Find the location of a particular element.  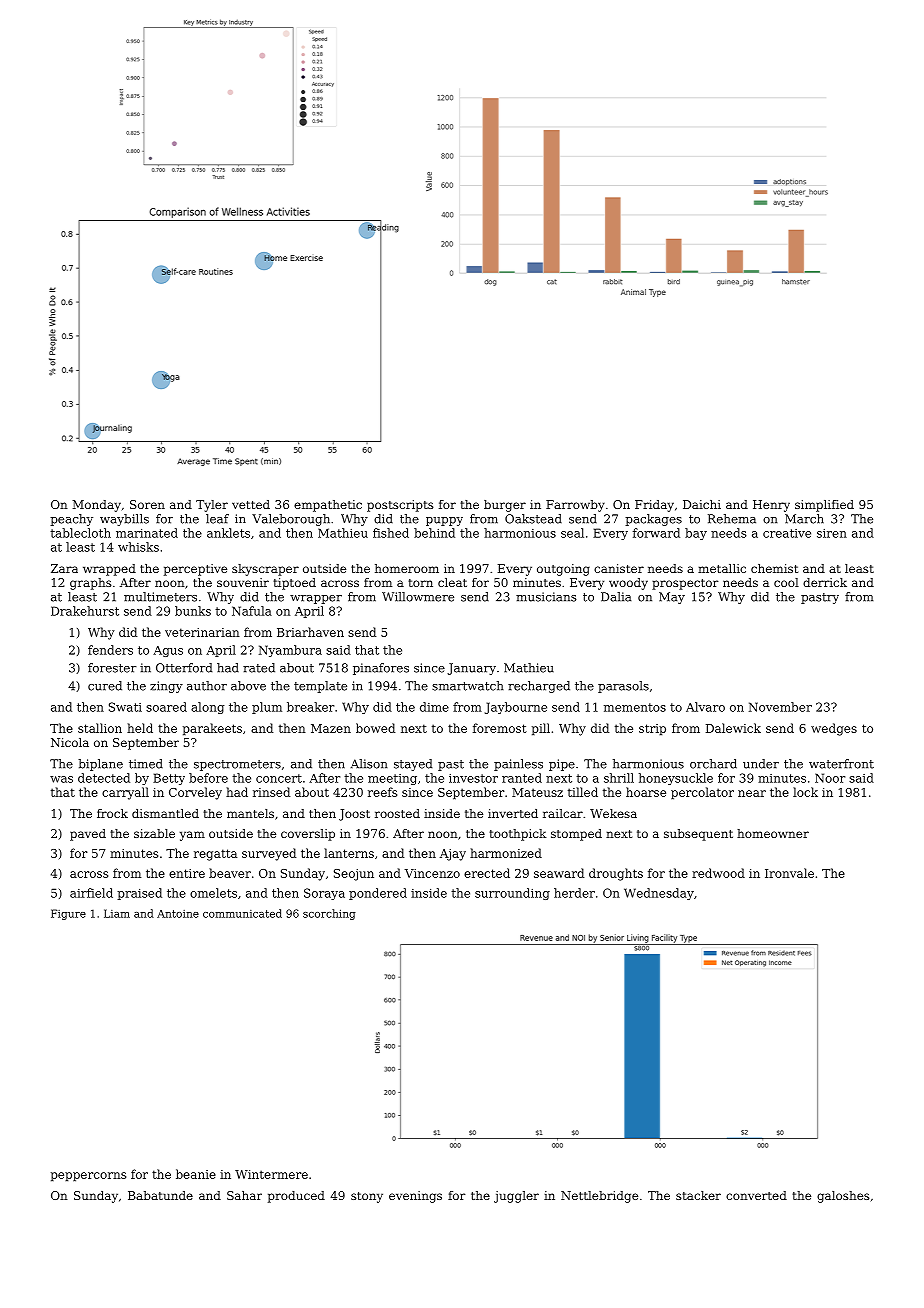

veterinarian is located at coordinates (202, 632).
